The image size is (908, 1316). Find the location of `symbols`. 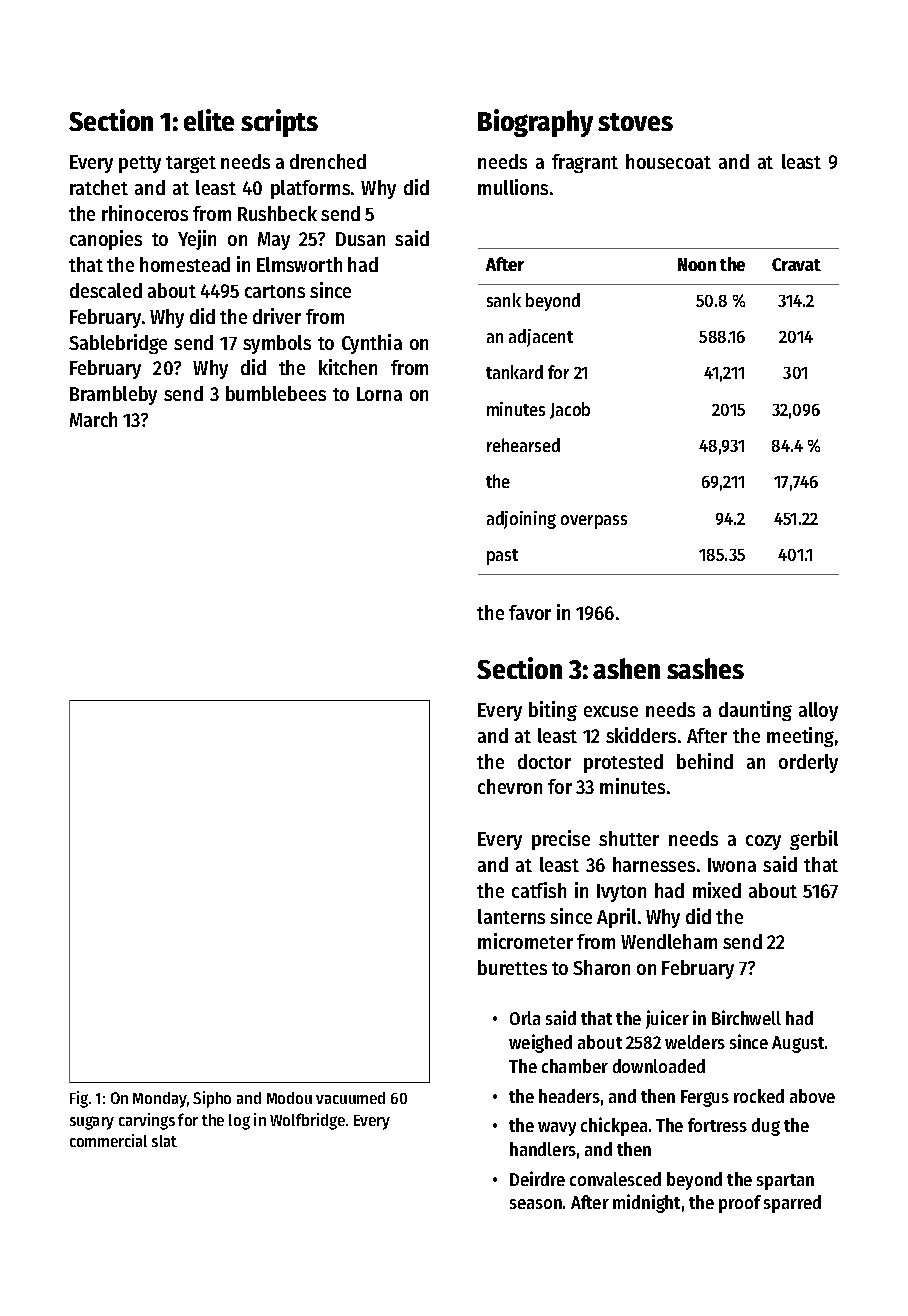

symbols is located at coordinates (277, 344).
